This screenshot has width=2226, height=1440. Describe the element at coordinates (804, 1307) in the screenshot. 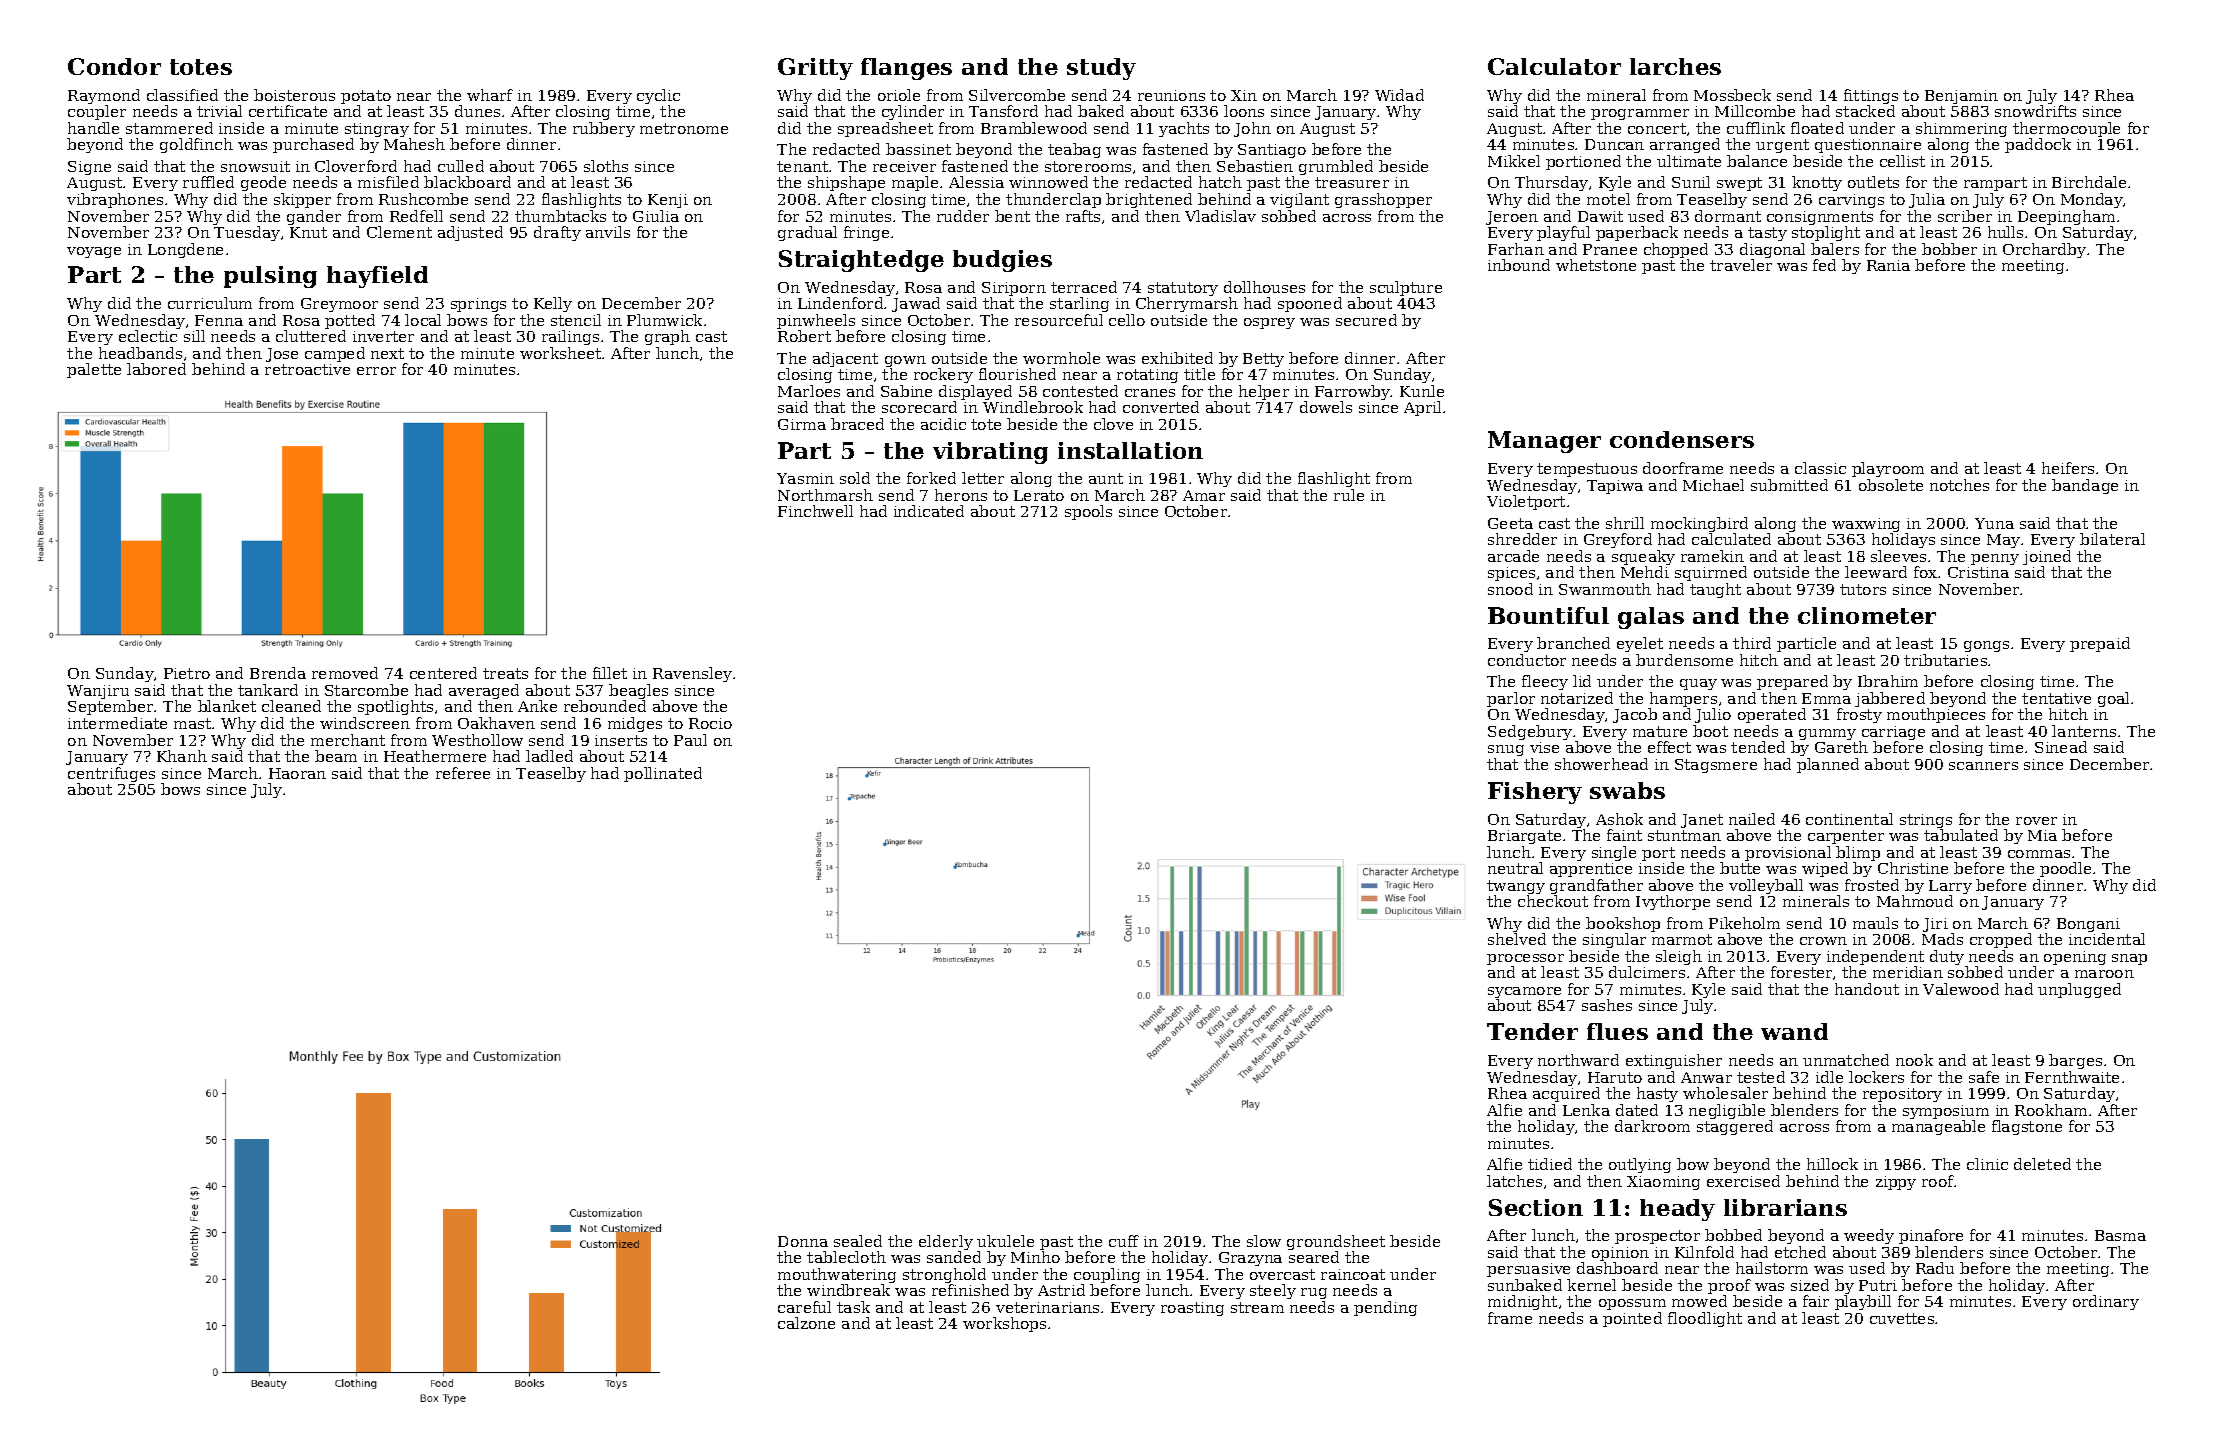

I see `careful` at that location.
